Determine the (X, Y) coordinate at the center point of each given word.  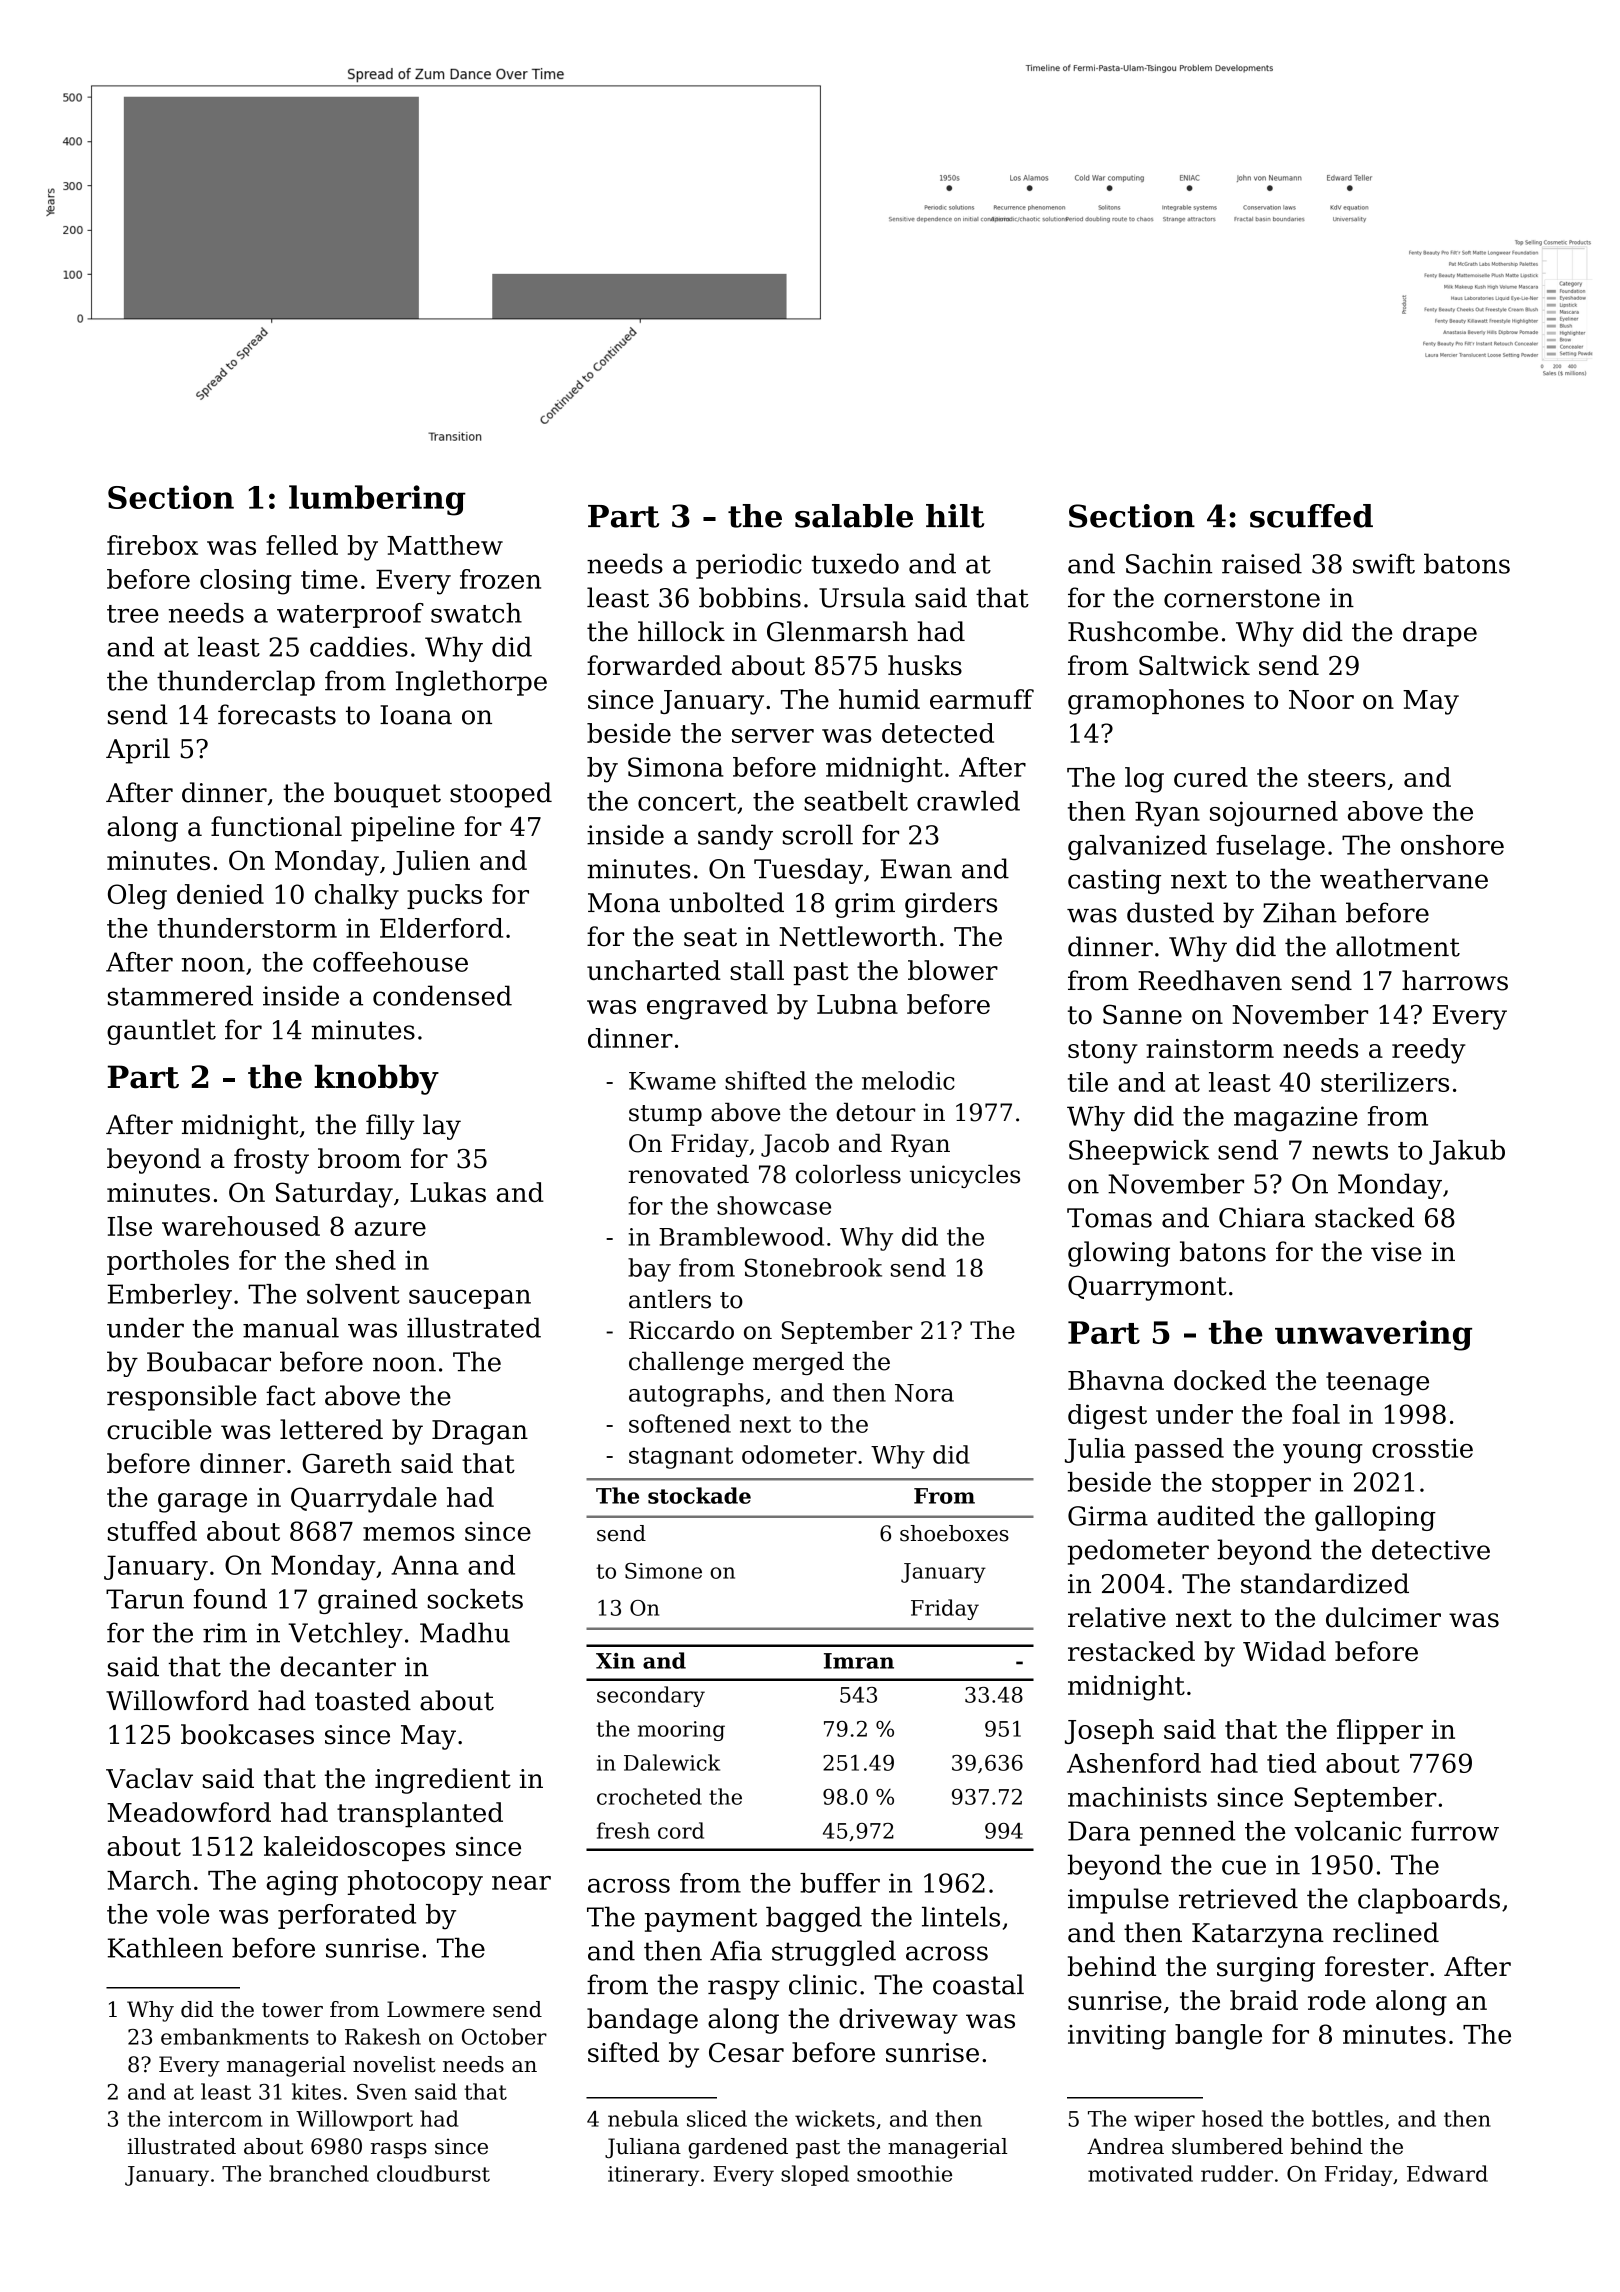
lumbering (377, 500)
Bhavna (1116, 1380)
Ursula (862, 597)
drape (1440, 634)
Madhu (465, 1632)
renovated (688, 1174)
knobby (376, 1080)
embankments (235, 2036)
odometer (799, 1454)
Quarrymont (1147, 1288)
